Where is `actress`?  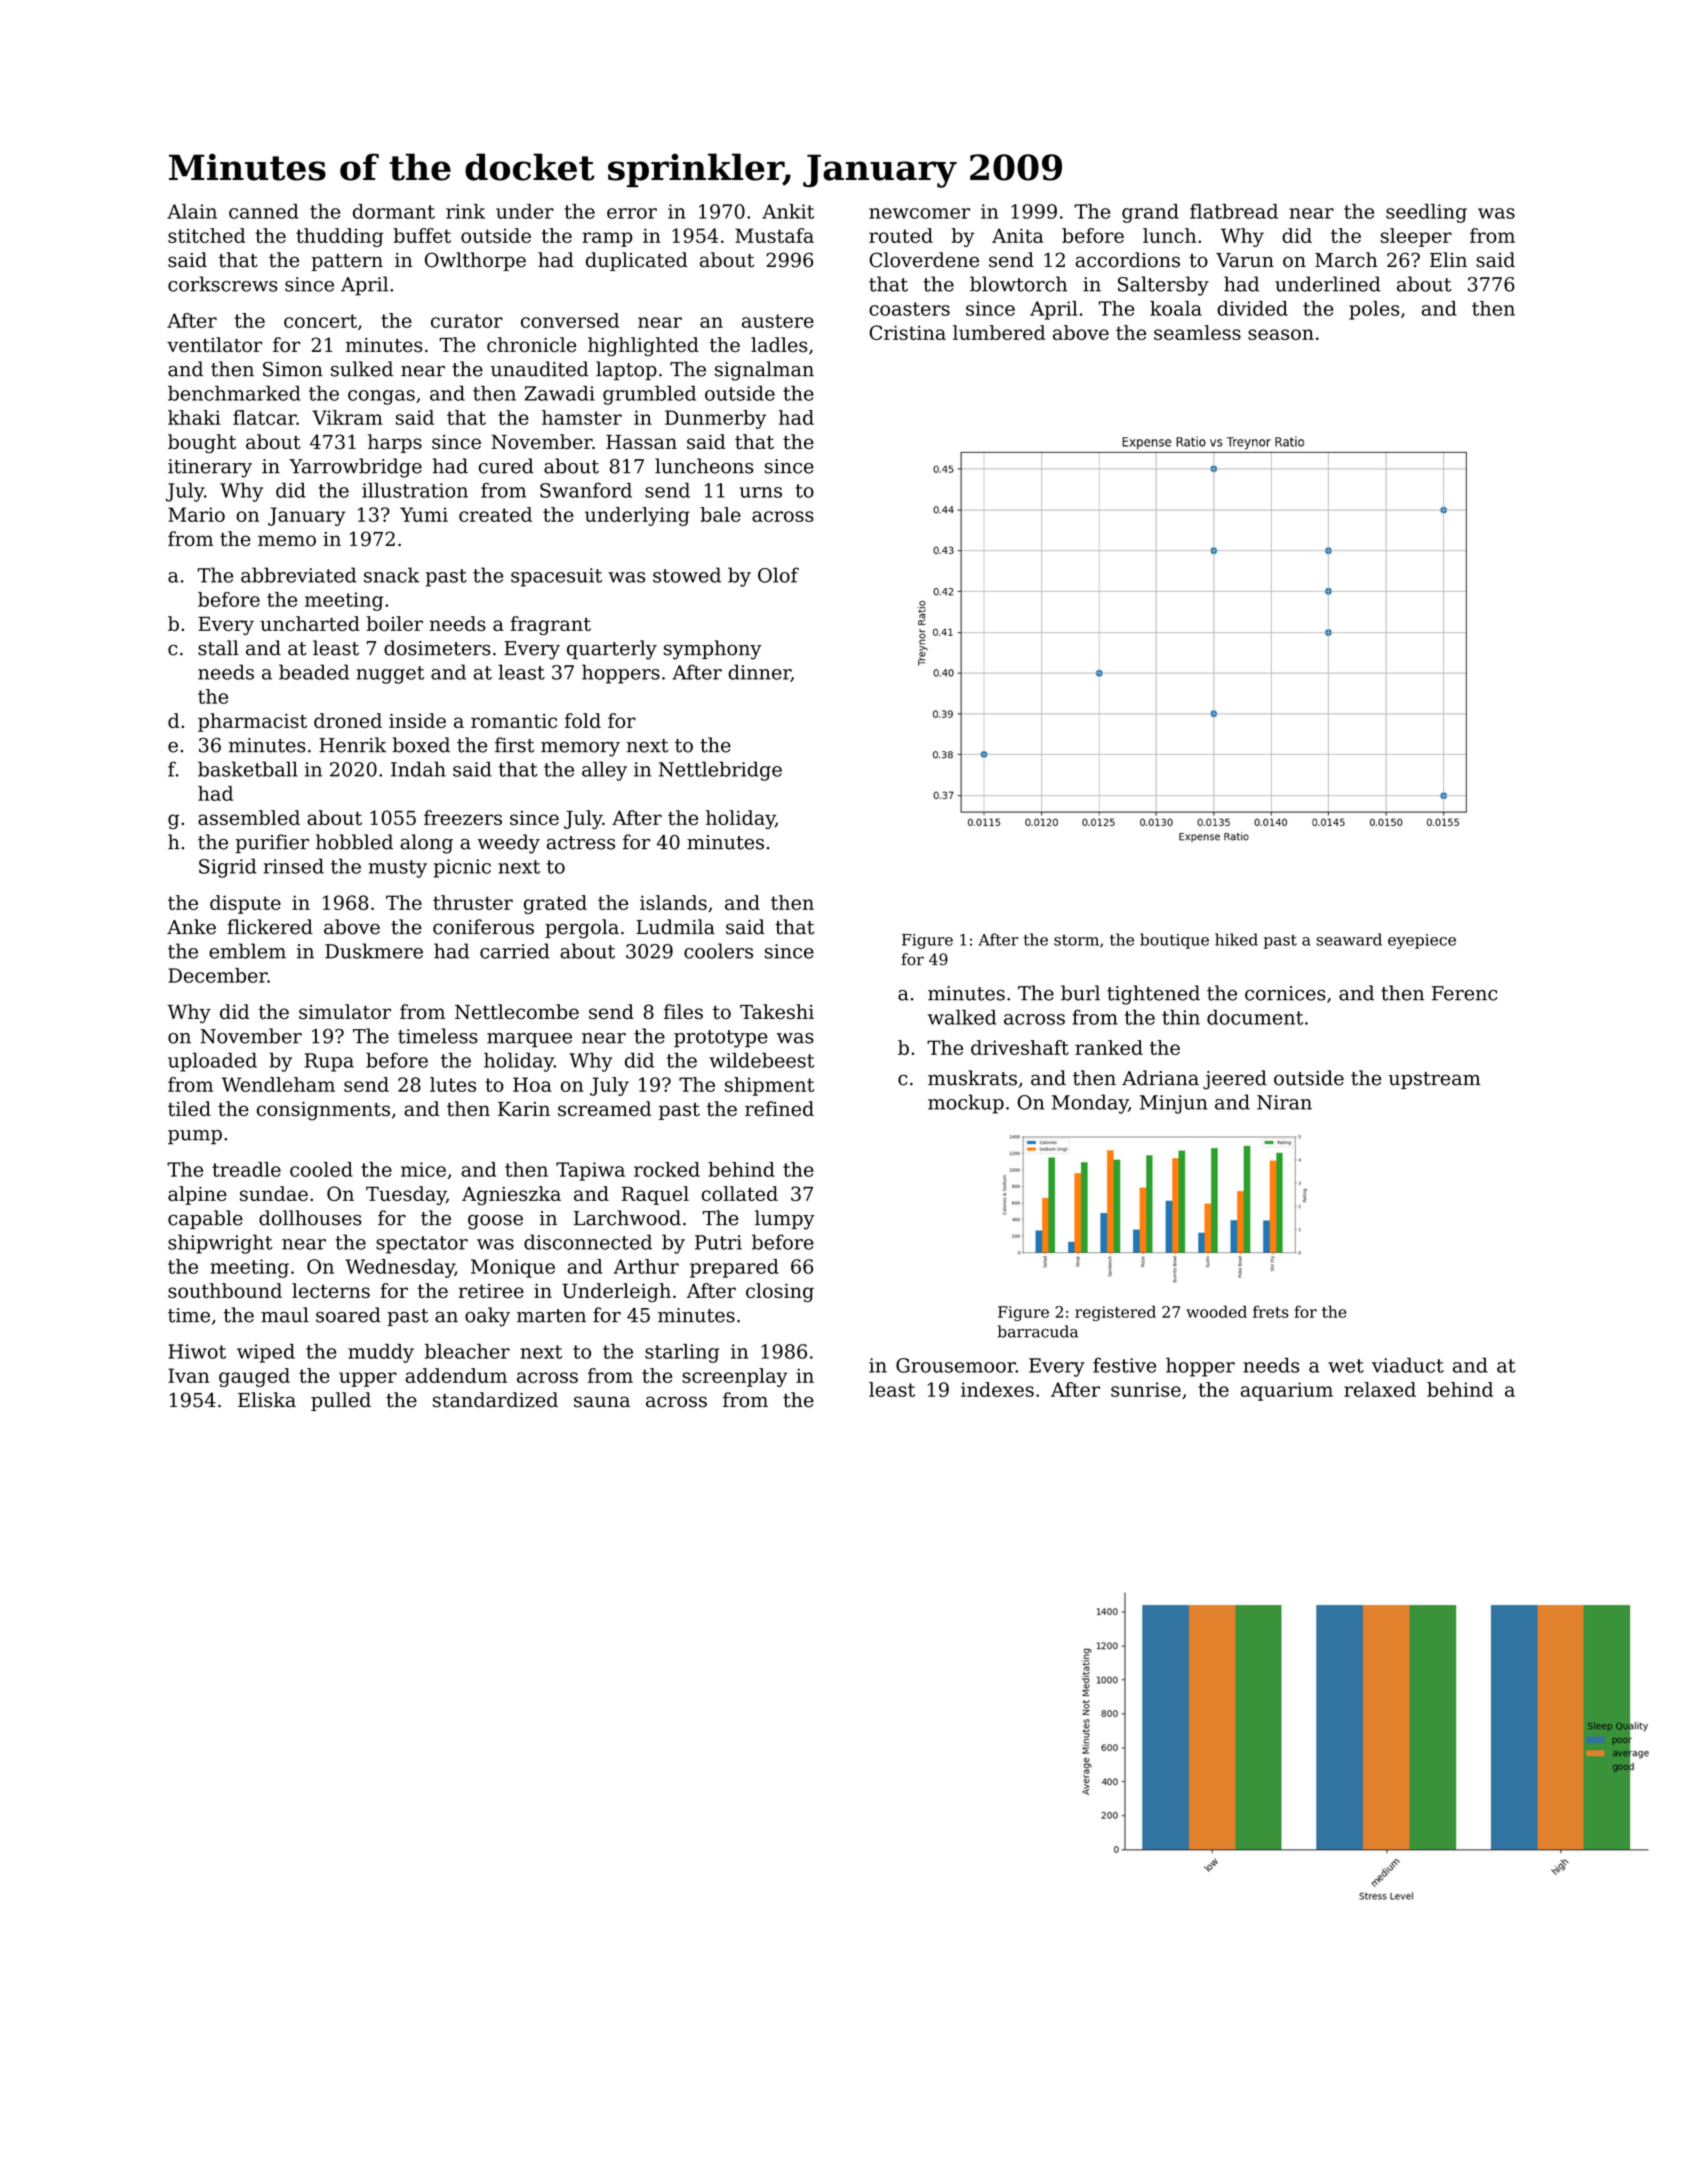
actress is located at coordinates (581, 843).
